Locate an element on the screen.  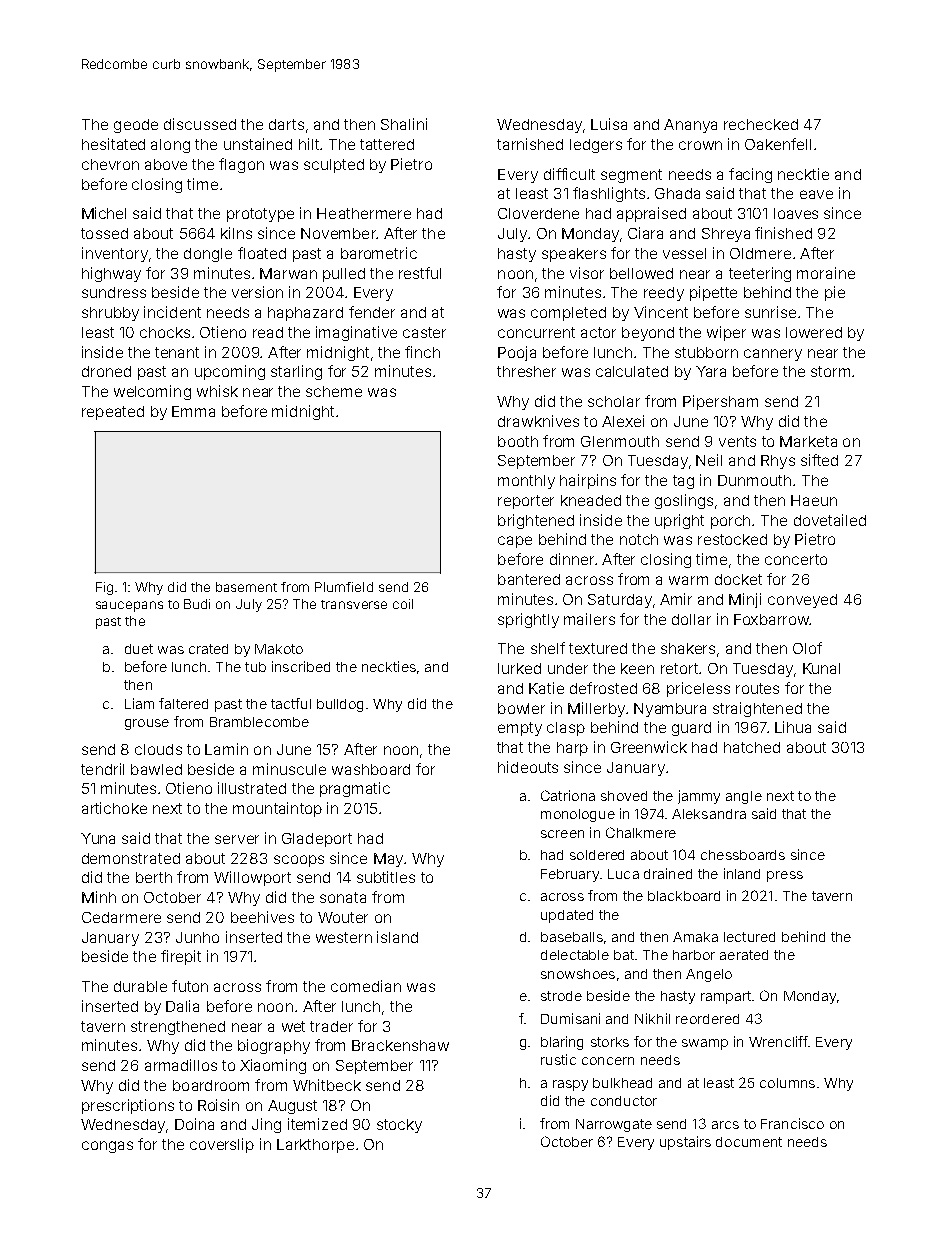
February is located at coordinates (570, 875).
